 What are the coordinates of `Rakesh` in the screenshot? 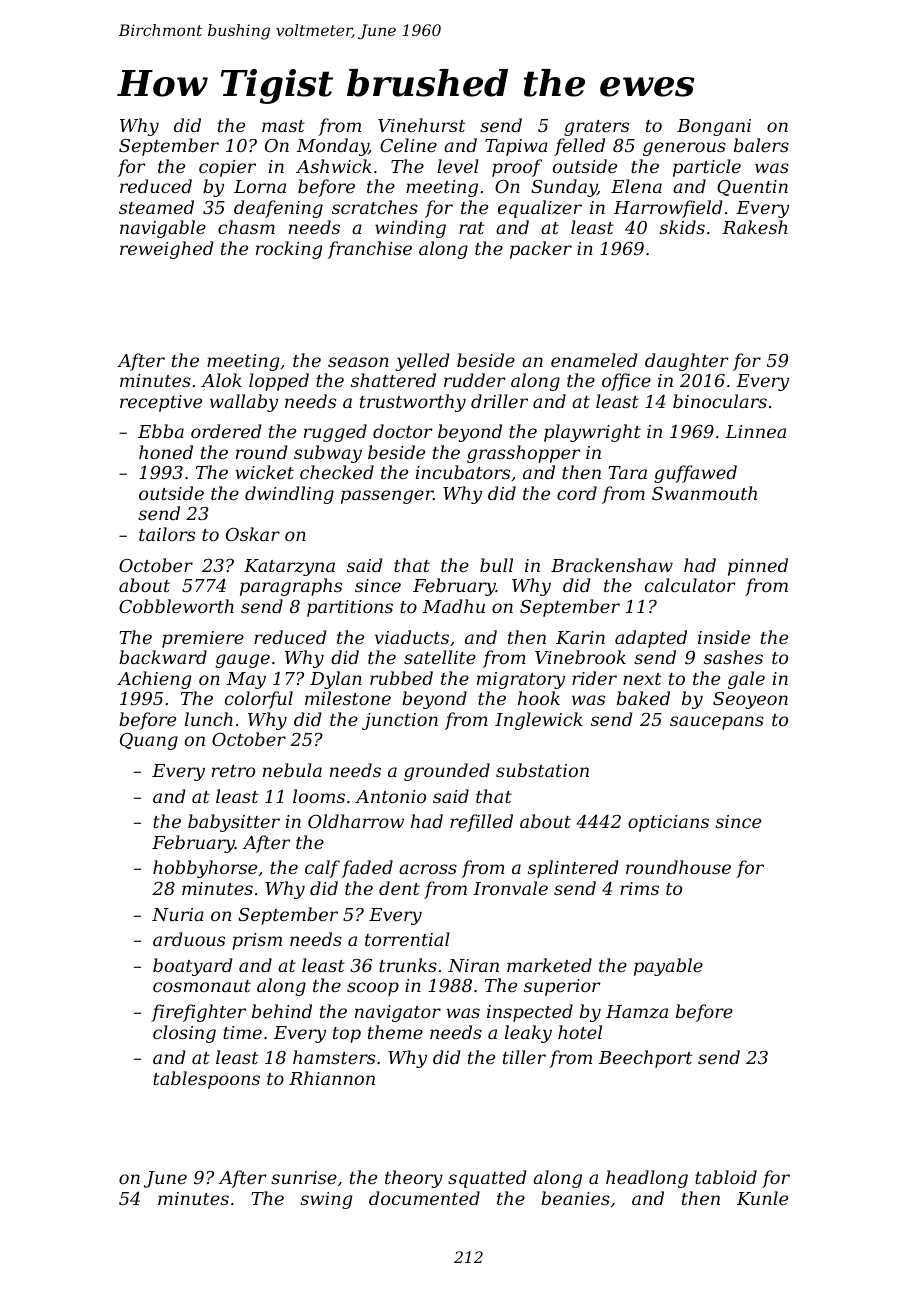 It's located at (754, 227).
